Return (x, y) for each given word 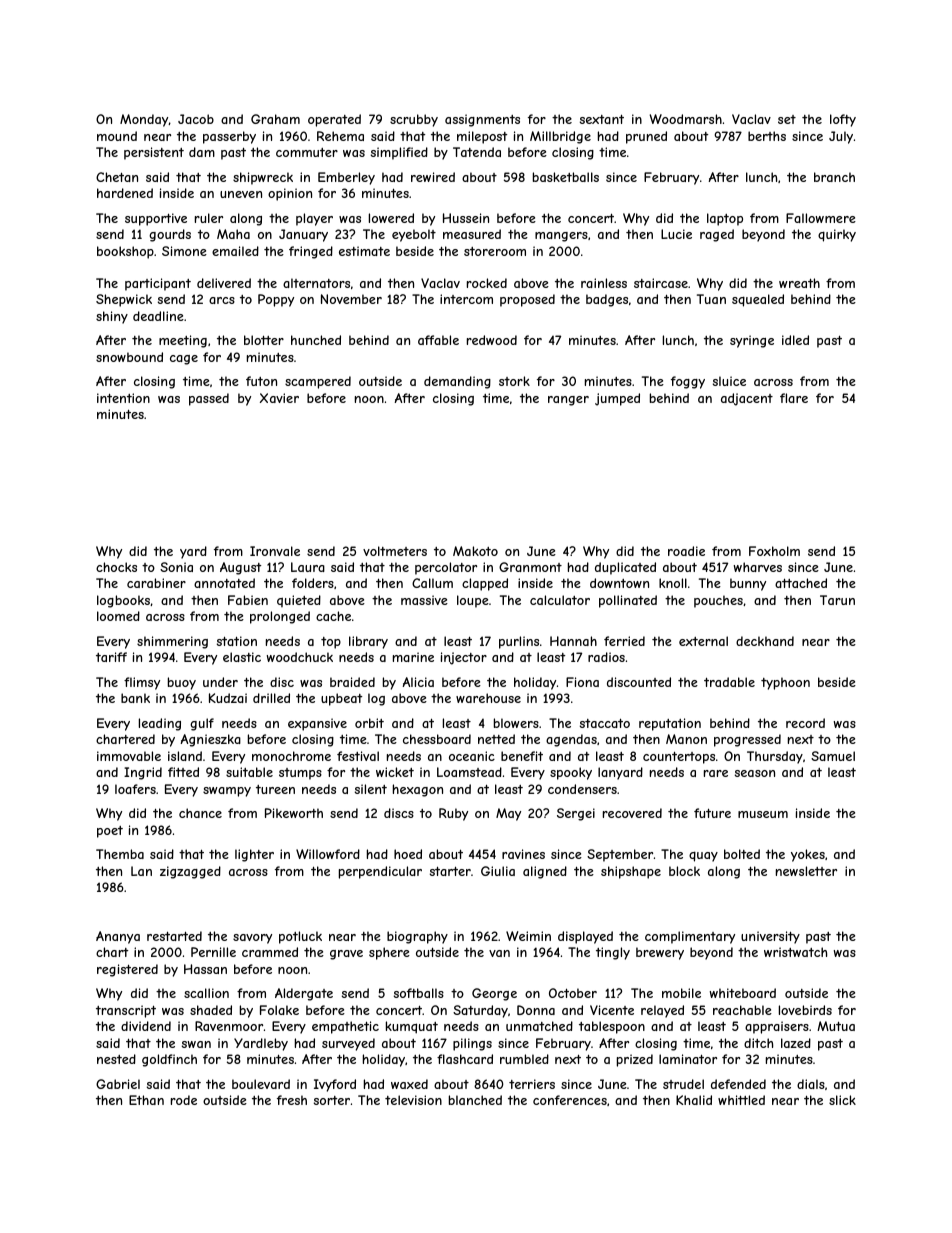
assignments (482, 120)
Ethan (146, 1100)
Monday (144, 120)
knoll (673, 583)
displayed (585, 937)
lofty (843, 120)
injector (464, 658)
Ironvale (275, 551)
